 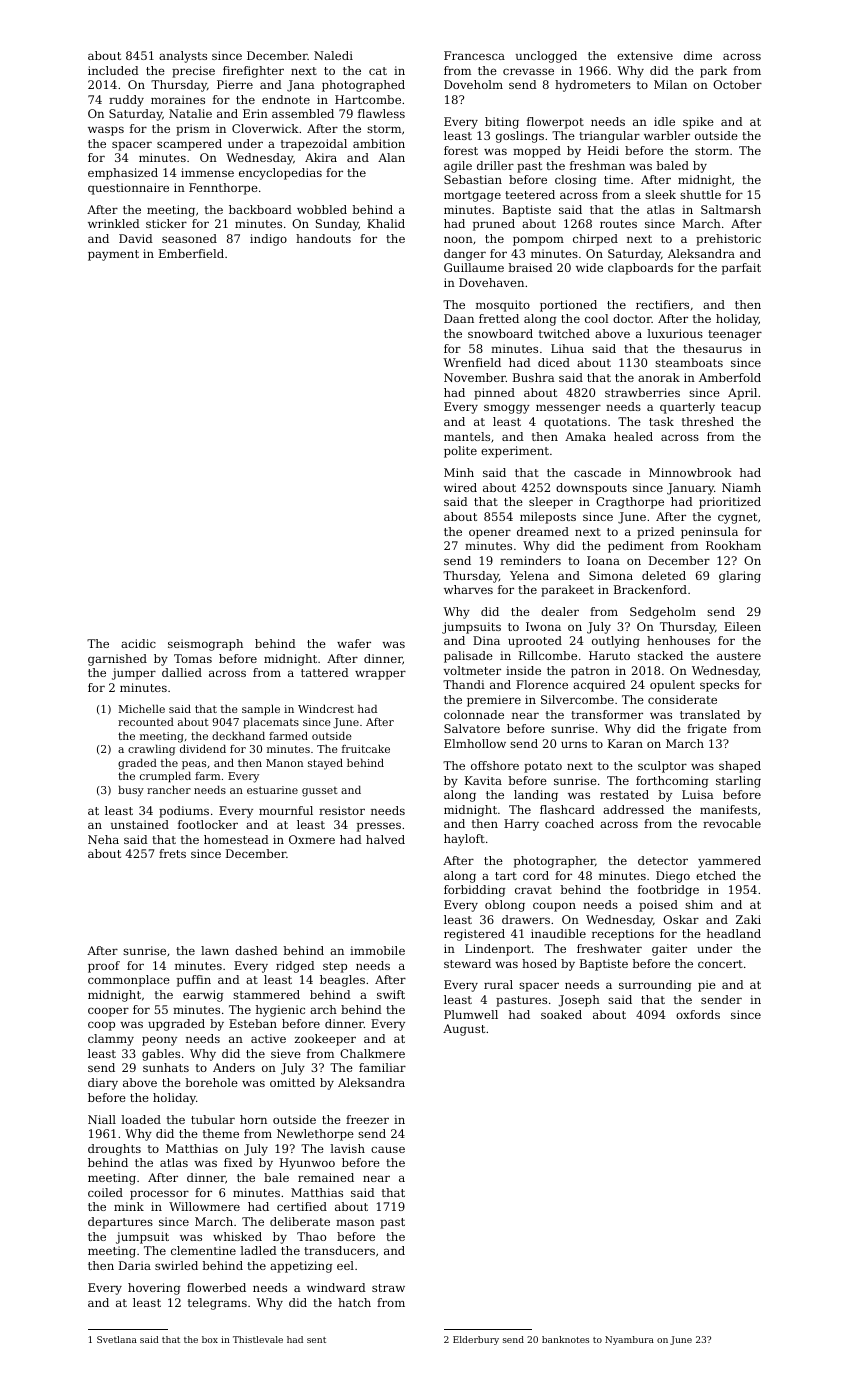 What do you see at coordinates (662, 304) in the image?
I see `rectifiers` at bounding box center [662, 304].
